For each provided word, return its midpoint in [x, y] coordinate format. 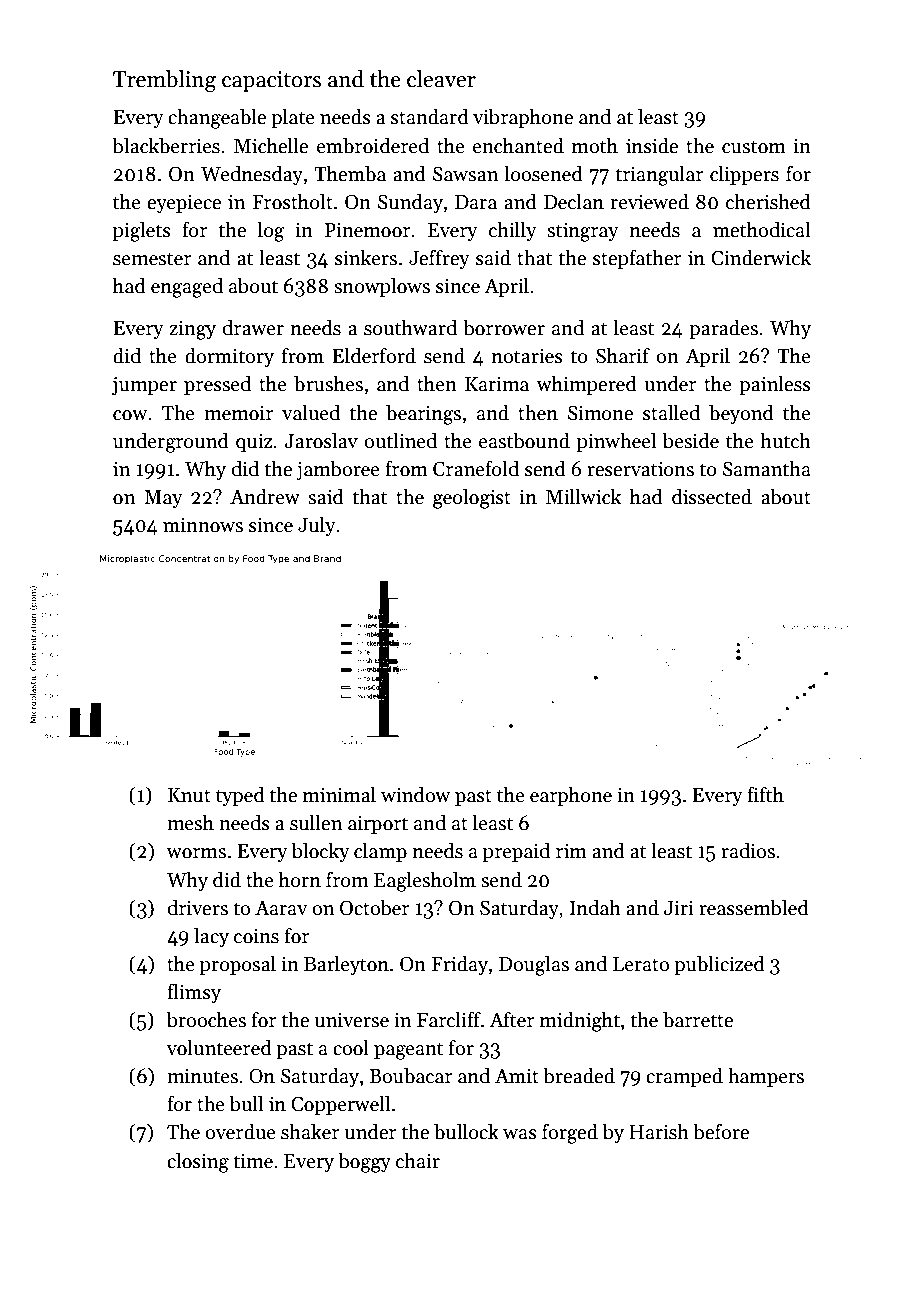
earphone [571, 796]
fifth [765, 794]
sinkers [366, 257]
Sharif [623, 355]
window [416, 794]
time [253, 1161]
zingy [192, 330]
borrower [504, 327]
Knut [189, 795]
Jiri [679, 908]
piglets [142, 231]
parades [723, 329]
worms [196, 853]
